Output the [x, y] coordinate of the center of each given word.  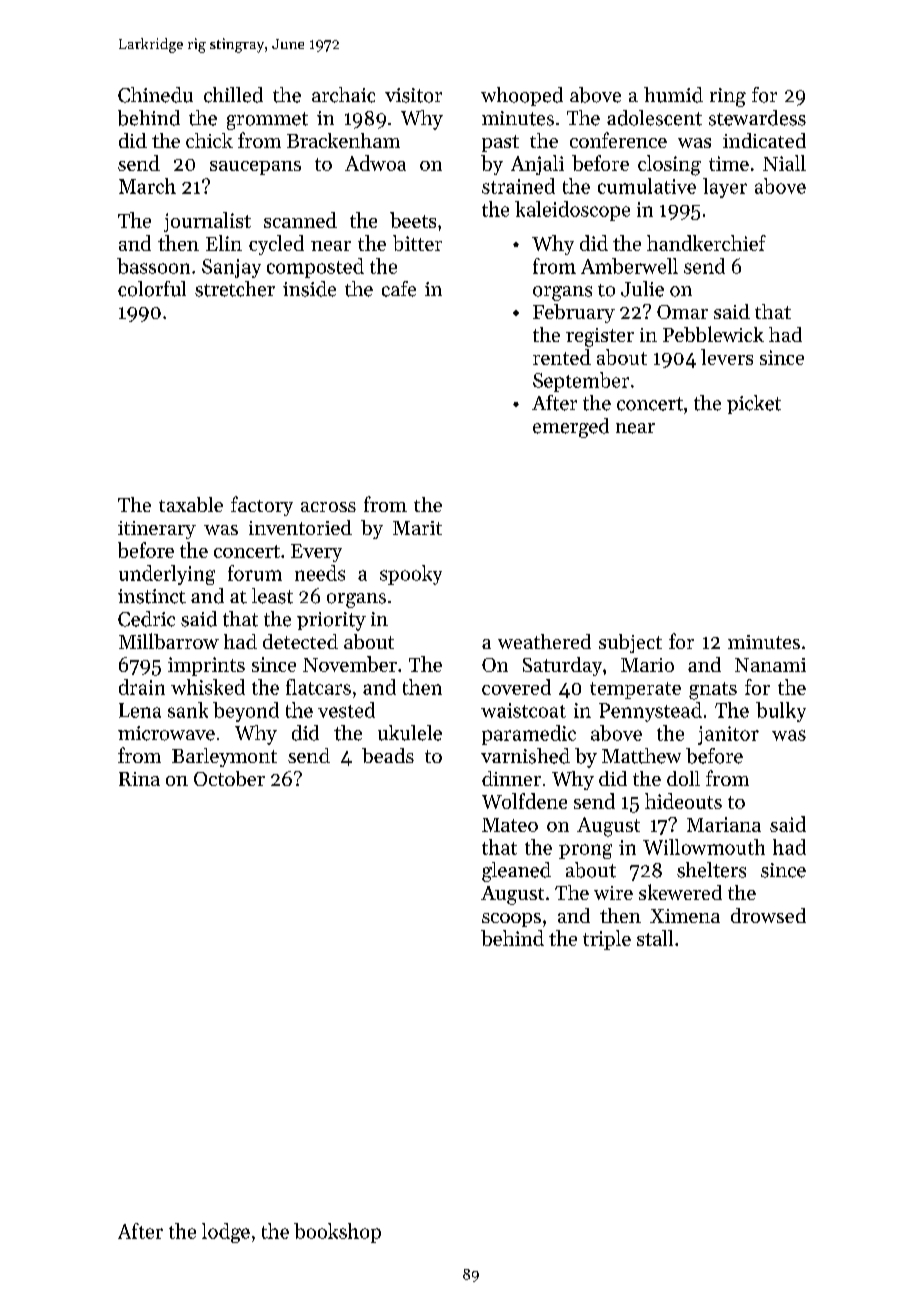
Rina [139, 779]
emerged [571, 428]
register [600, 337]
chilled [233, 95]
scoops [511, 920]
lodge [226, 1233]
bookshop [337, 1233]
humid [673, 95]
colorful [152, 289]
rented [562, 357]
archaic [343, 95]
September [581, 382]
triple [607, 940]
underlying [167, 575]
